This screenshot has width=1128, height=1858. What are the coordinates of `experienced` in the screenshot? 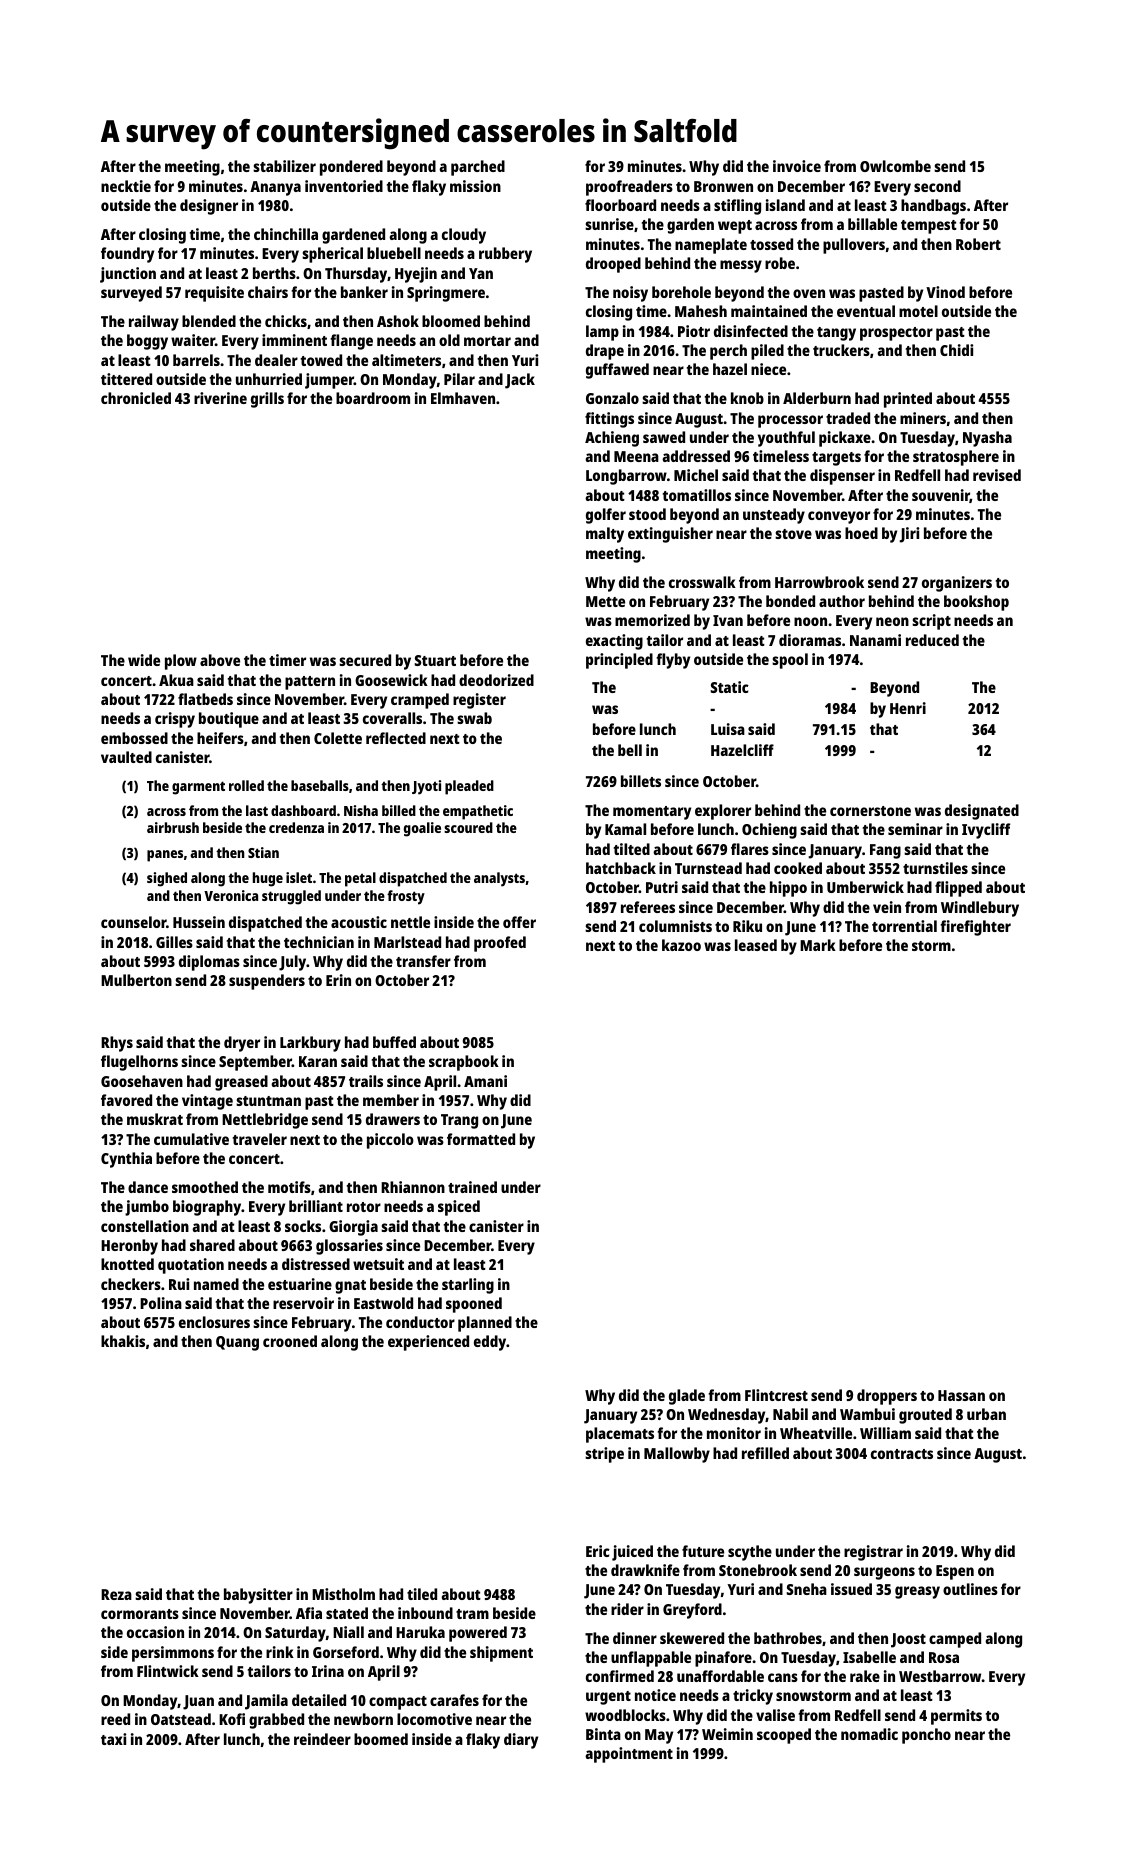 It's located at (428, 1343).
